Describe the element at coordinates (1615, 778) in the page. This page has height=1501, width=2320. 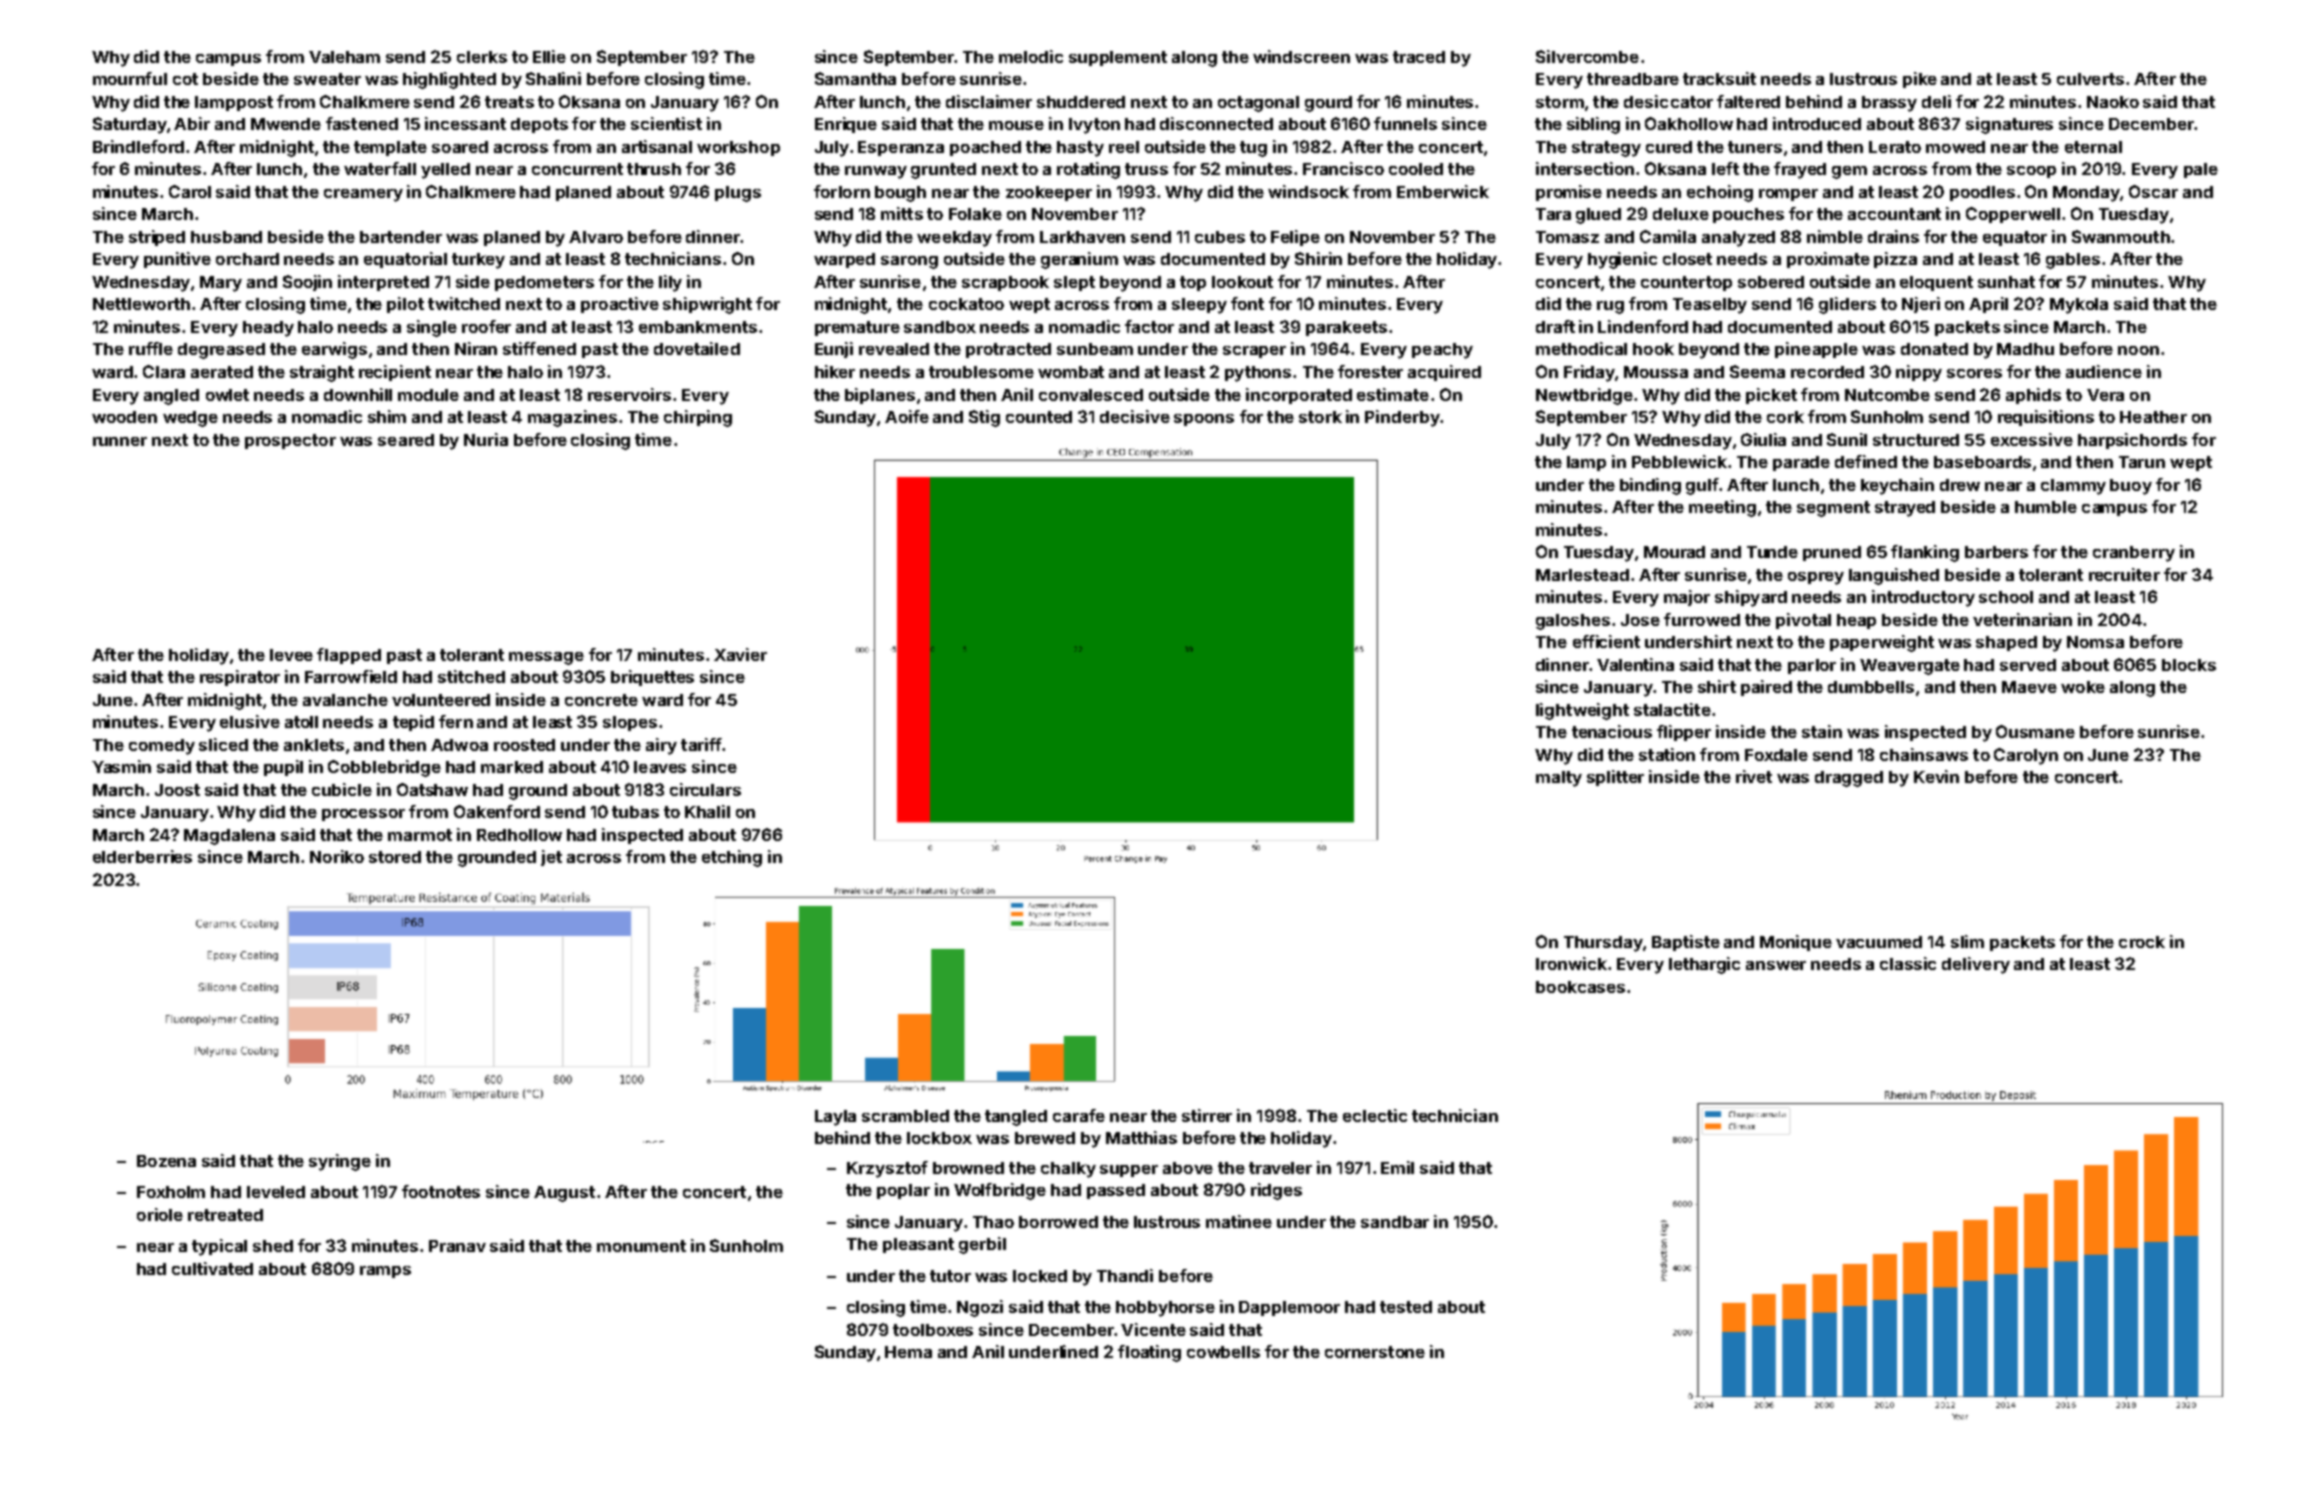
I see `splitter` at that location.
